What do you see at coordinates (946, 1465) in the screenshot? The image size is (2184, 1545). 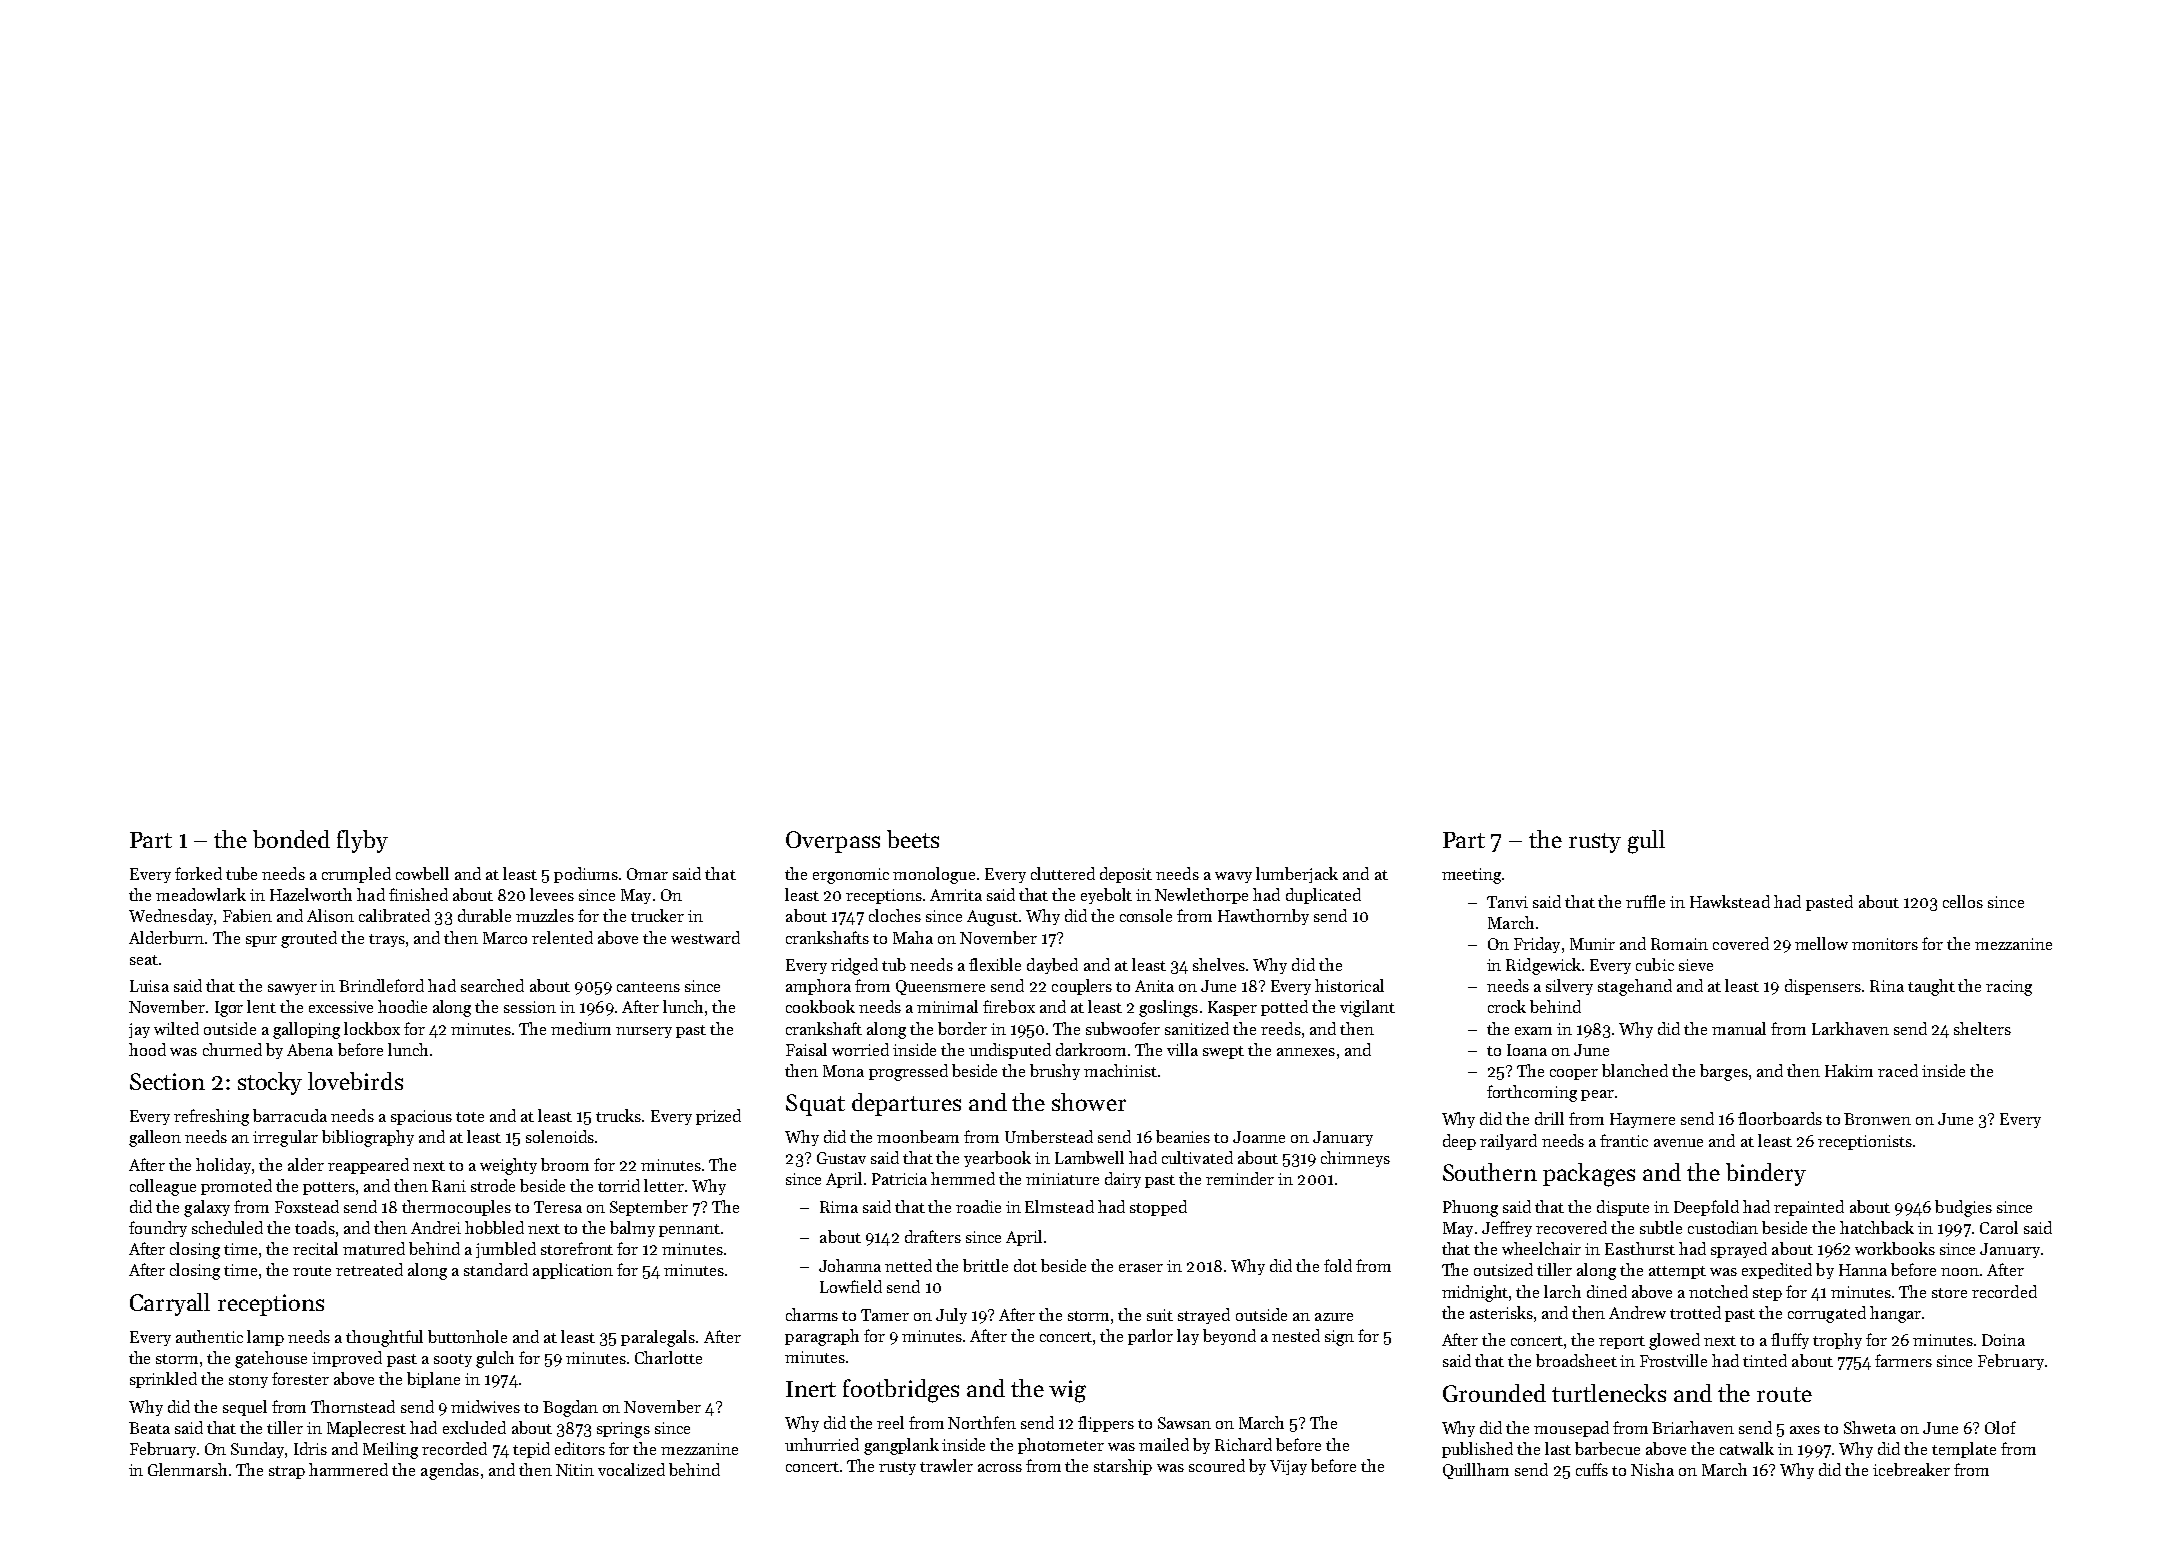 I see `trawler` at bounding box center [946, 1465].
